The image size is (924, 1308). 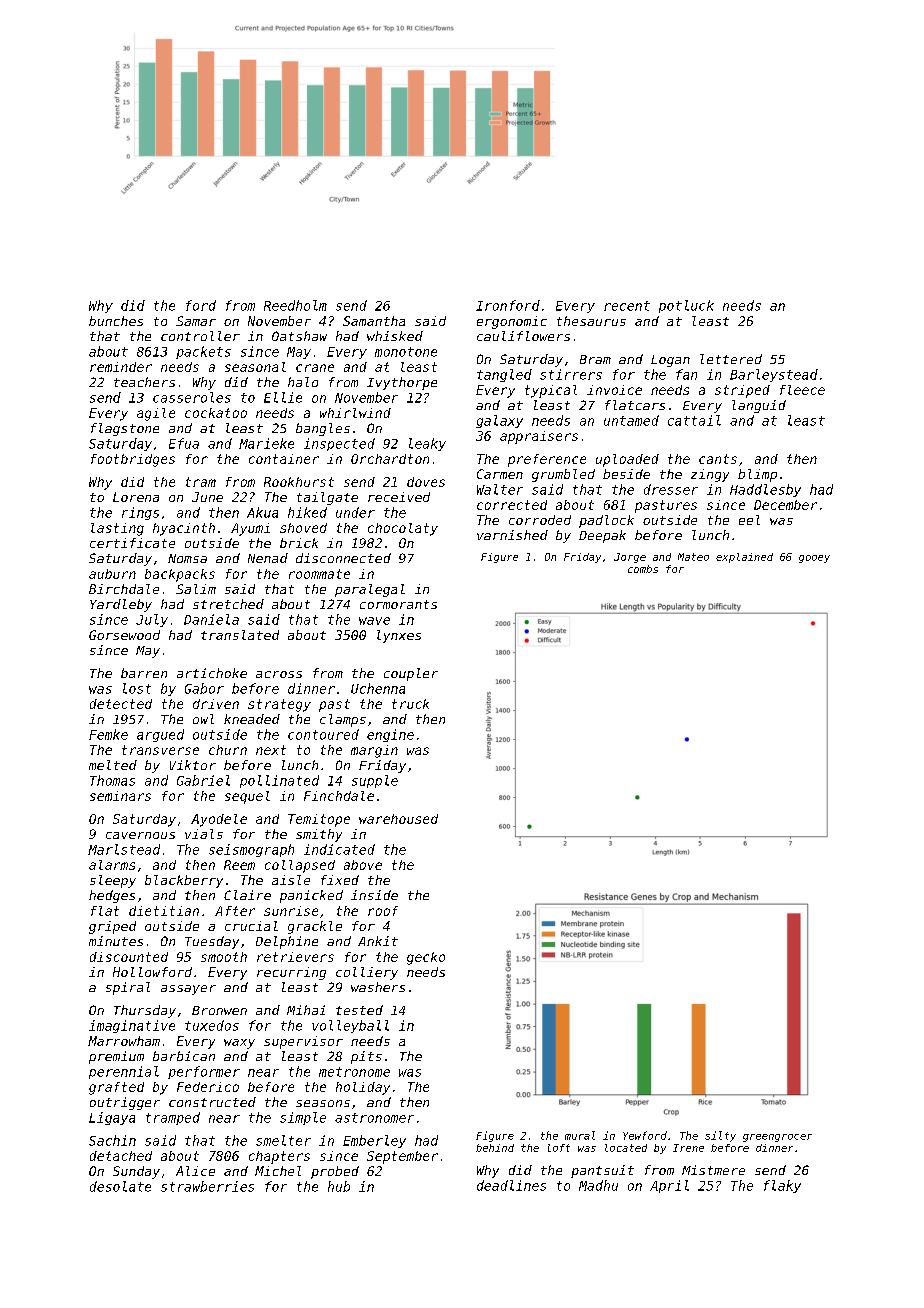 What do you see at coordinates (133, 460) in the screenshot?
I see `footbridges` at bounding box center [133, 460].
